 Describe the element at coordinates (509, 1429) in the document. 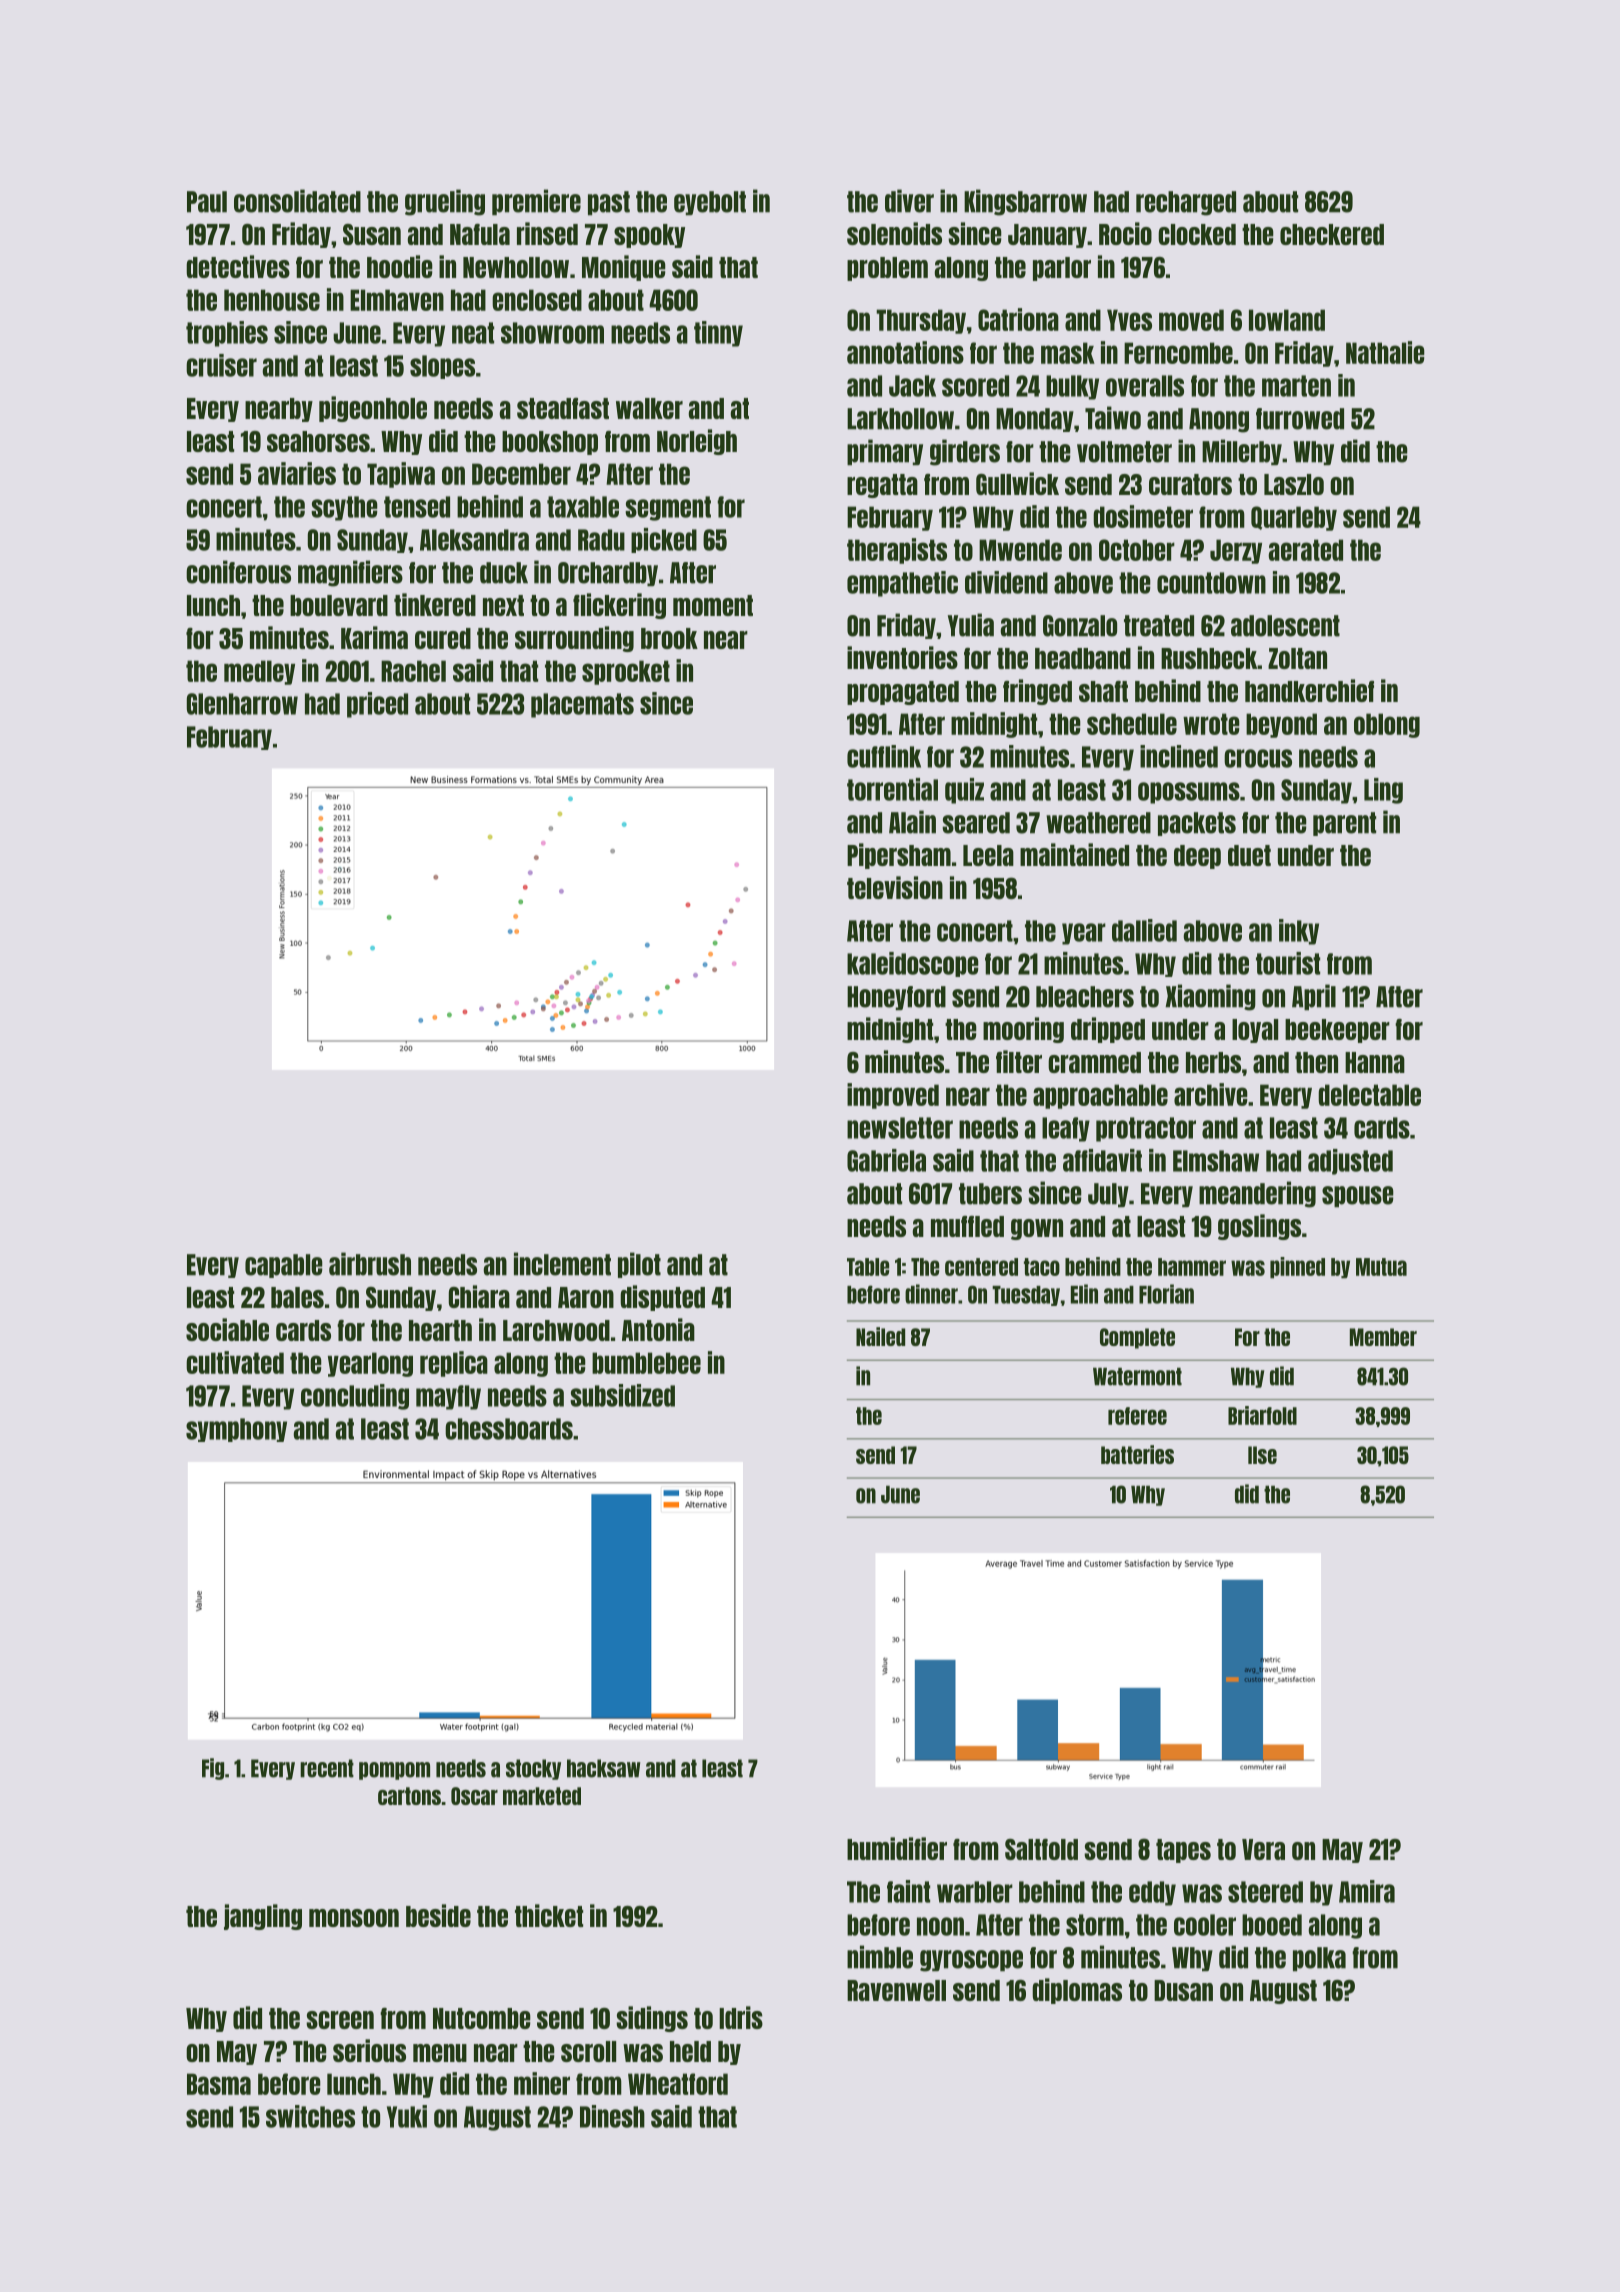

I see `chessboards` at that location.
